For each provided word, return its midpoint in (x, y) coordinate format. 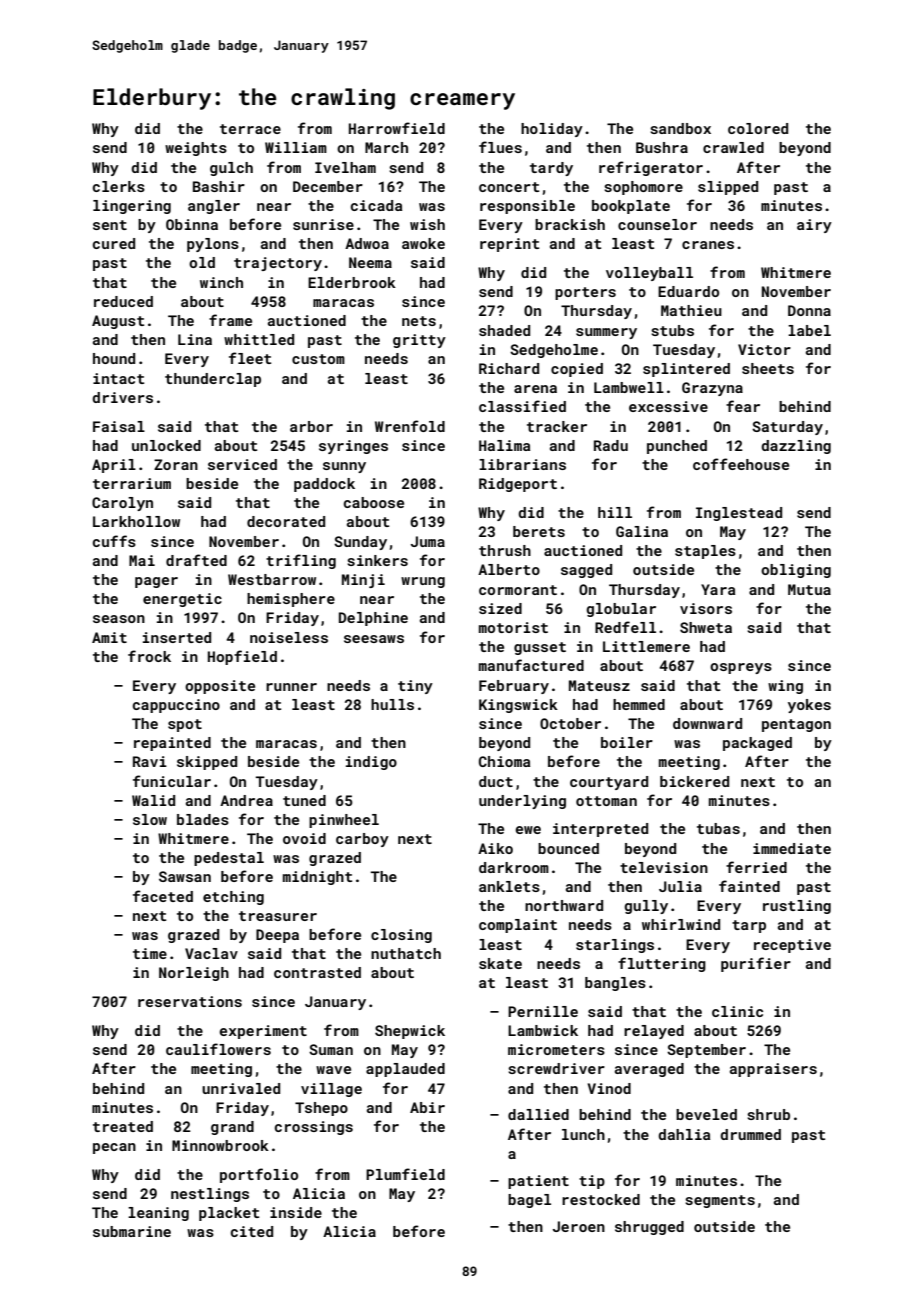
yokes (809, 706)
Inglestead (739, 514)
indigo (371, 763)
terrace (250, 129)
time (150, 953)
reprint (509, 245)
